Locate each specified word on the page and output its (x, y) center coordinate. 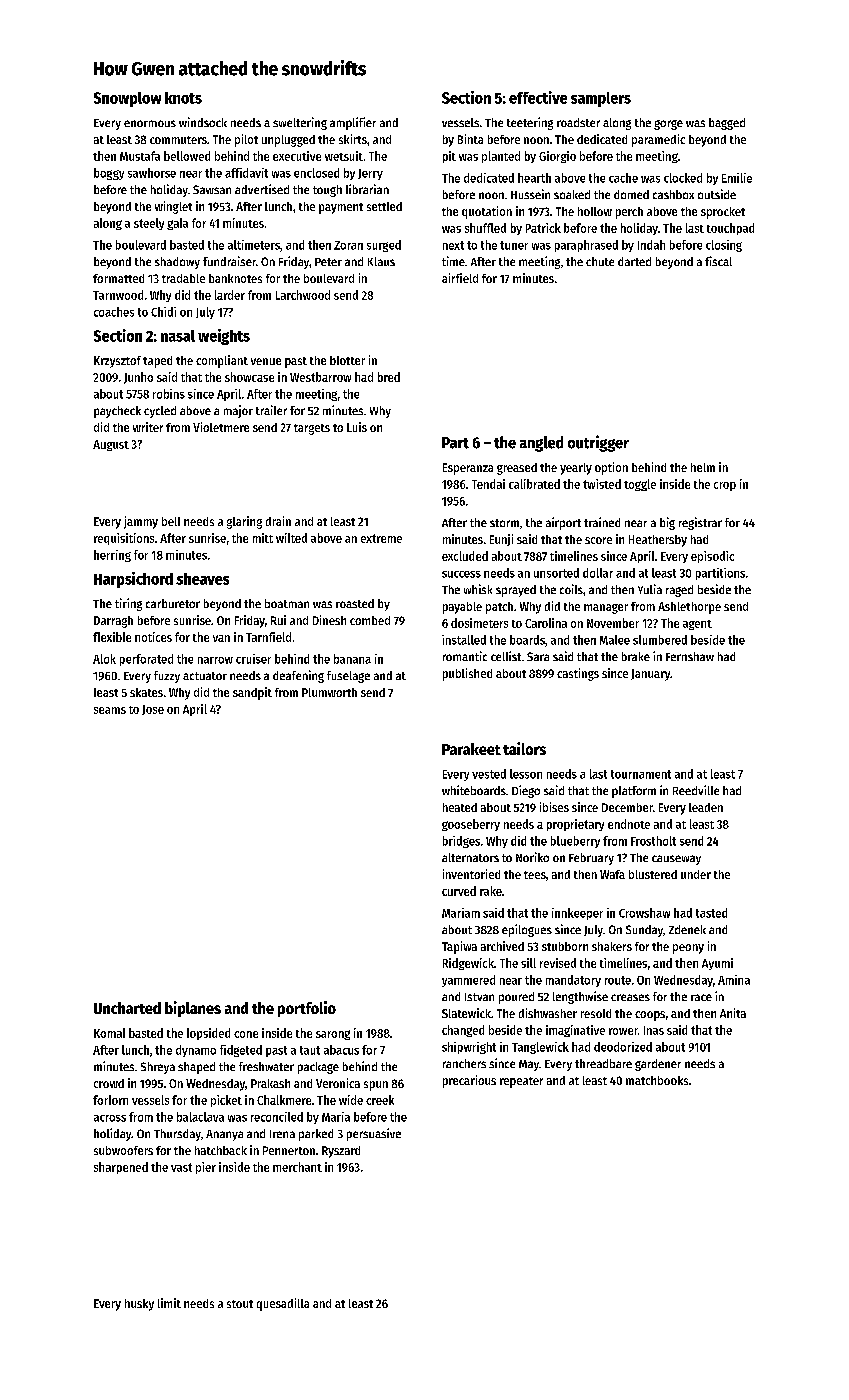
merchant (297, 1167)
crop (725, 486)
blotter (347, 360)
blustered (653, 874)
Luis (357, 427)
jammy (141, 522)
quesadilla (283, 1304)
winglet (173, 207)
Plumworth (329, 692)
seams (110, 710)
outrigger (598, 443)
